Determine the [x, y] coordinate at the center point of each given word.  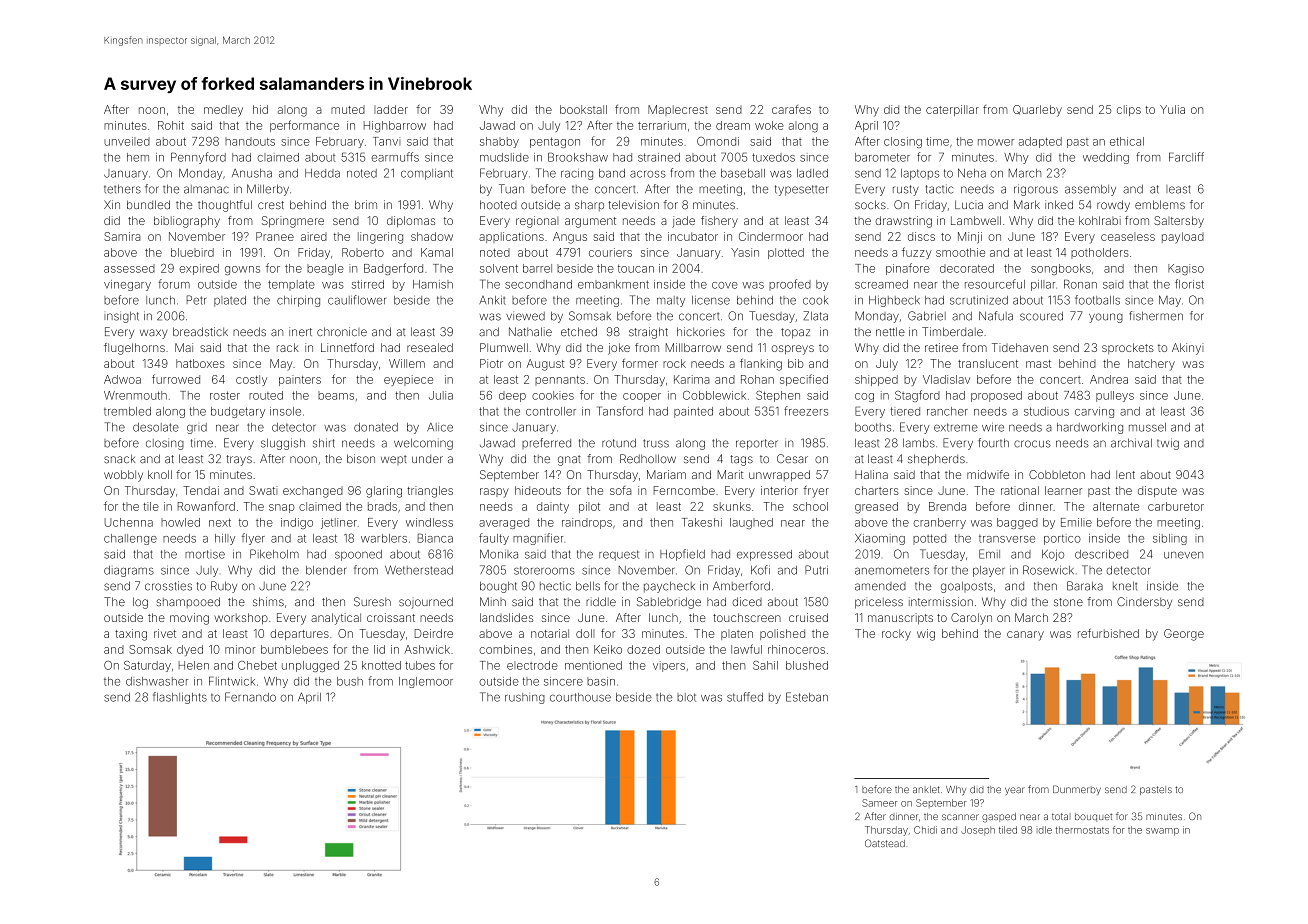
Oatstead [885, 843]
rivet [165, 633]
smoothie [960, 252]
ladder [391, 109]
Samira [122, 236]
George [1184, 635]
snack [119, 459]
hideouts [538, 490]
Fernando [250, 697]
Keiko [608, 649]
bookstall [583, 109]
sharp [589, 205]
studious [1046, 411]
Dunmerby [1077, 790]
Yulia [1172, 109]
